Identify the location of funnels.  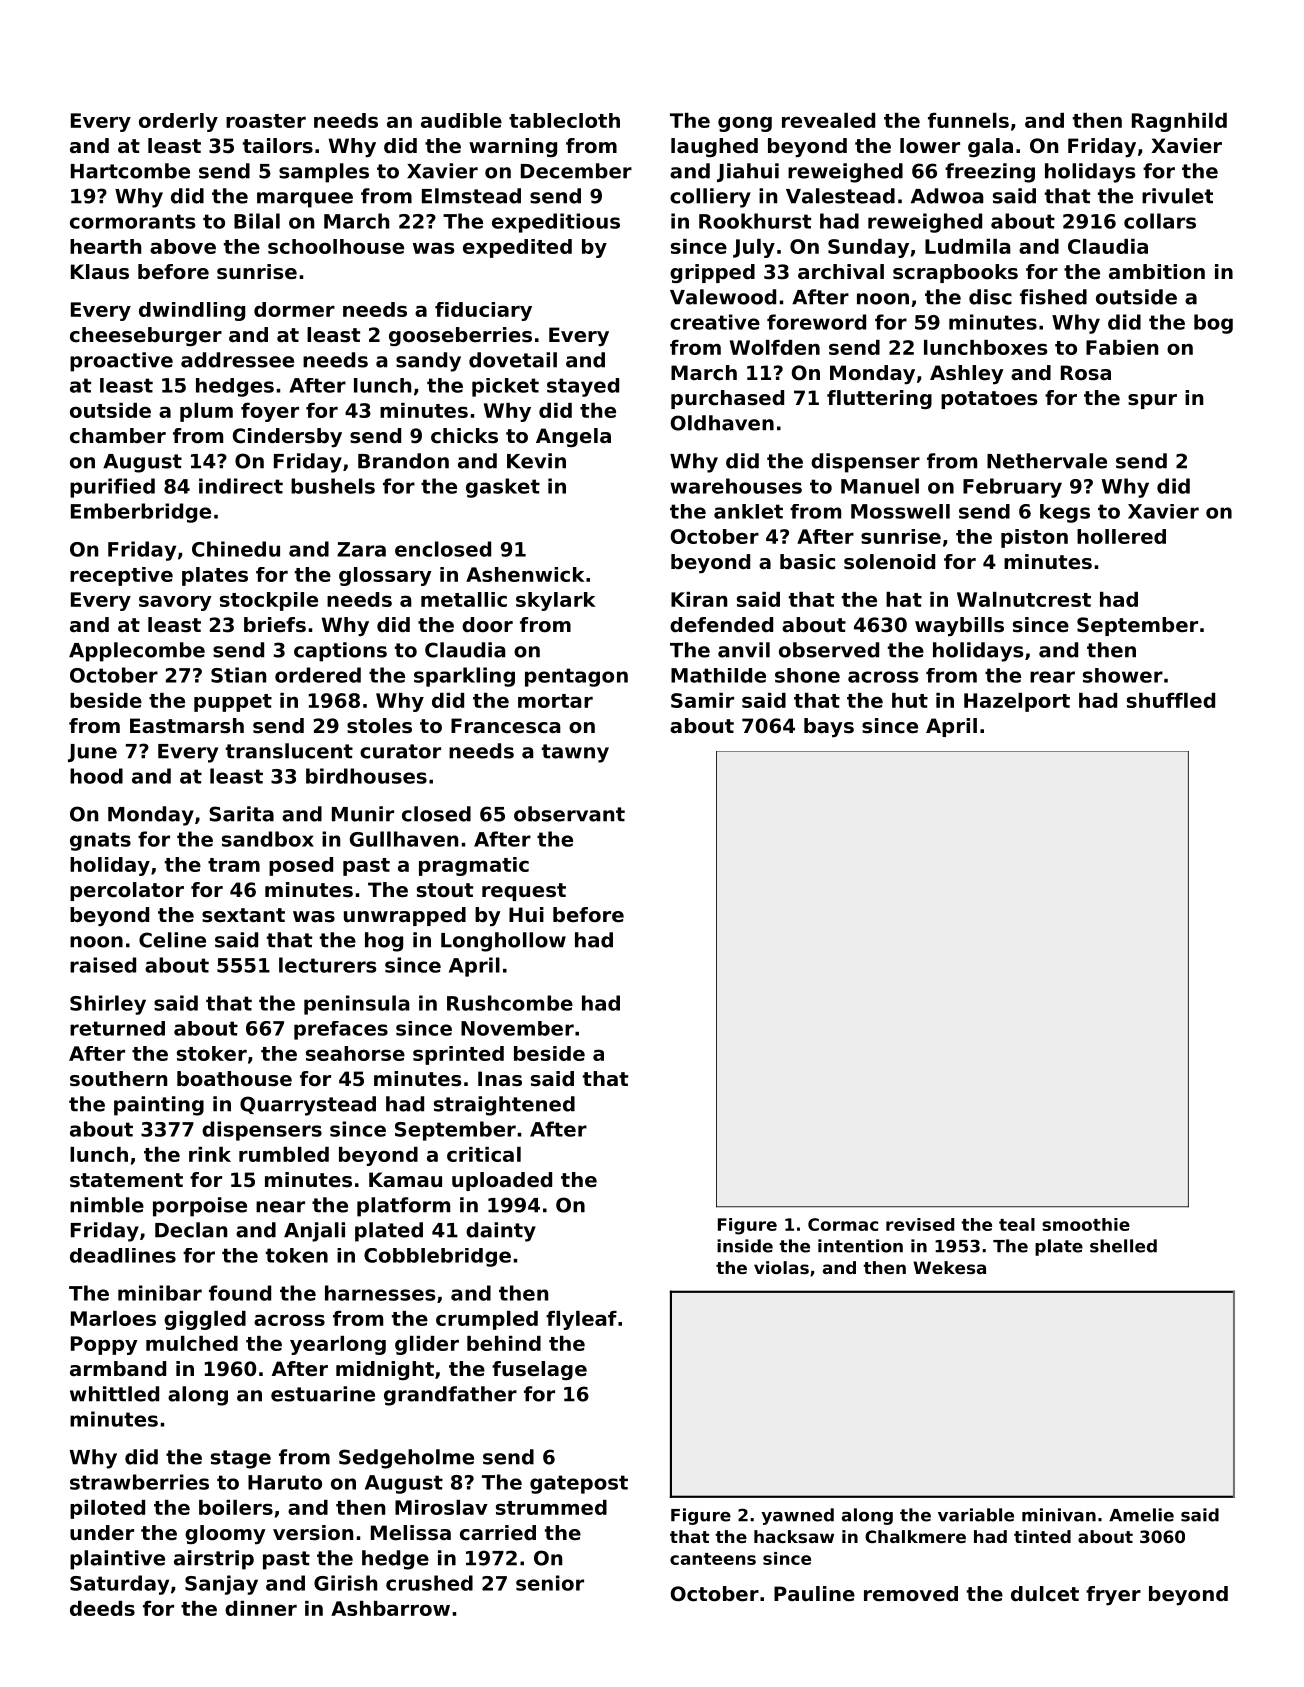
(968, 120).
